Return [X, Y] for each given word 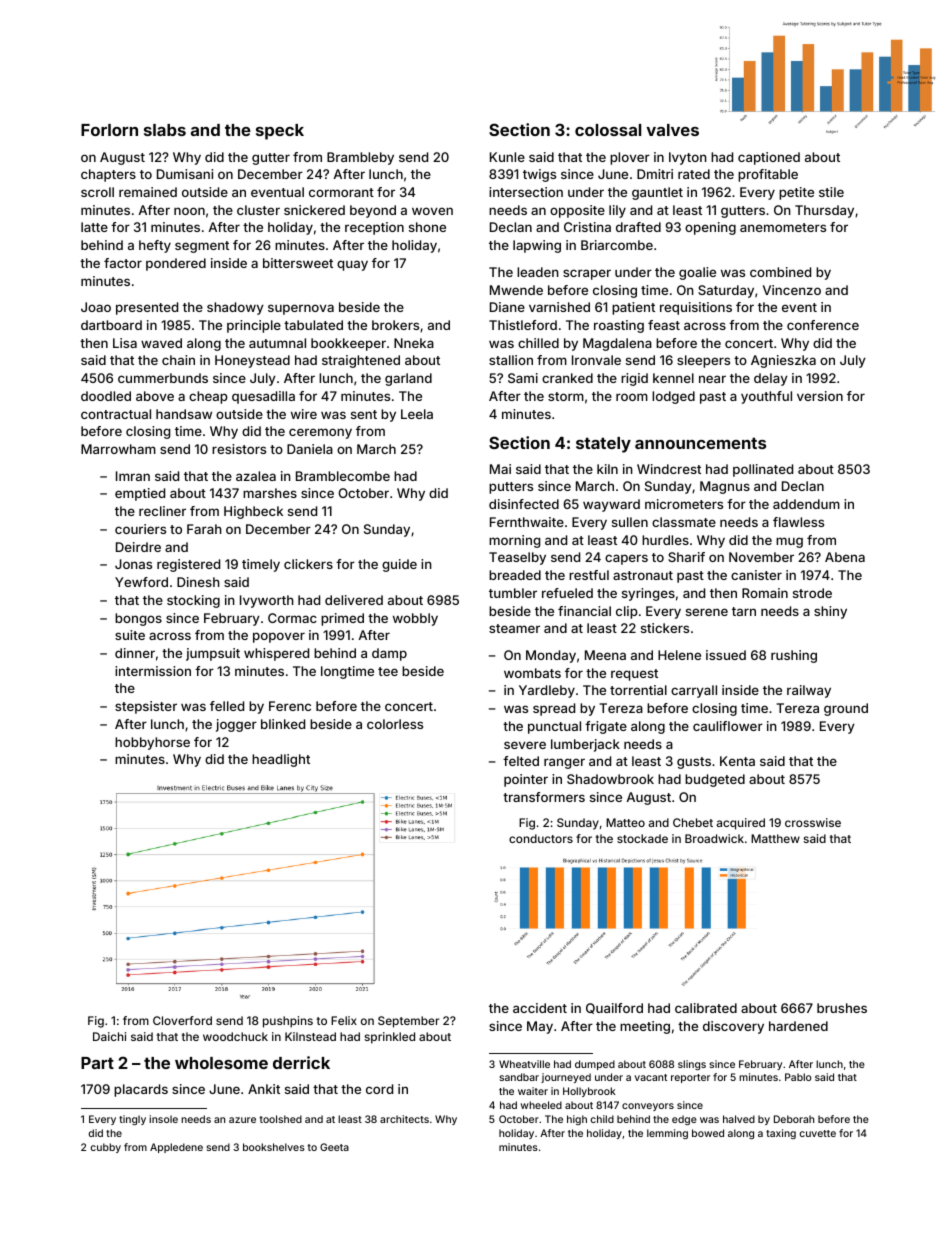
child [602, 1119]
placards [141, 1090]
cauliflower [728, 726]
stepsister [146, 707]
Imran [133, 476]
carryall [694, 691]
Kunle [507, 157]
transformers [544, 797]
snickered [314, 210]
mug [789, 542]
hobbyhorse [152, 743]
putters [511, 488]
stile [831, 192]
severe [525, 745]
